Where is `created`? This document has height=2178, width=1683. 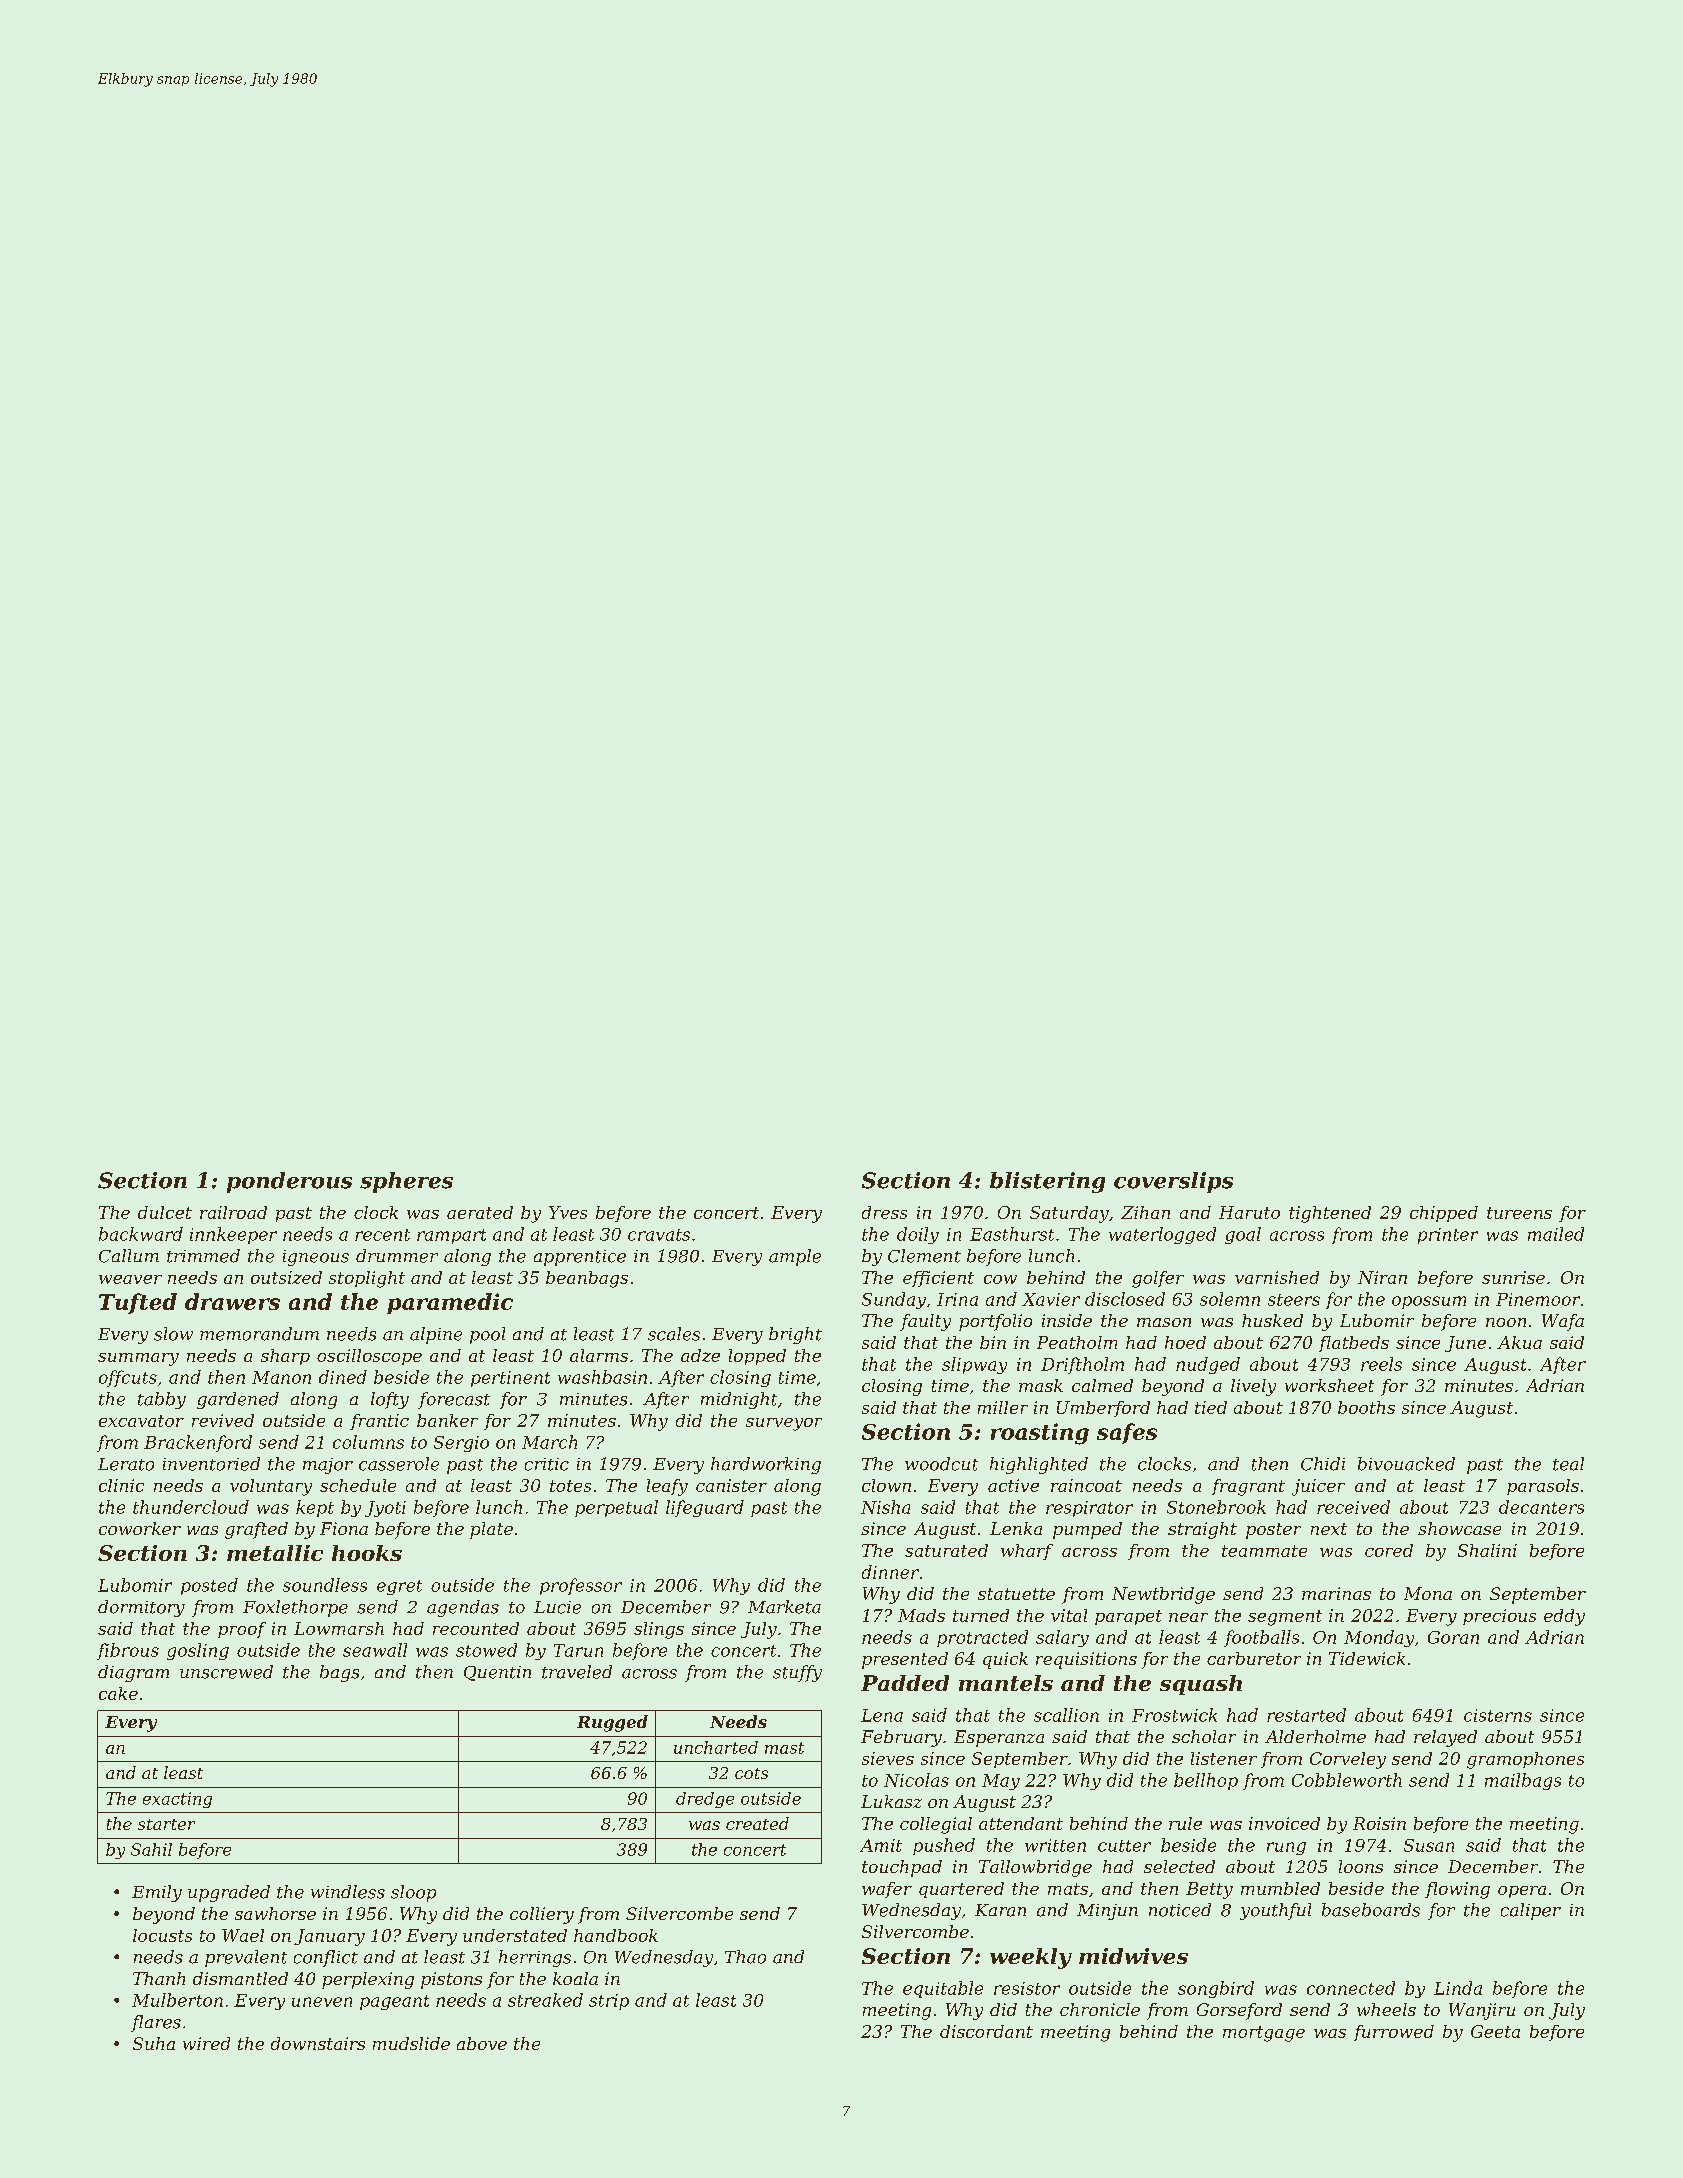 created is located at coordinates (757, 1823).
